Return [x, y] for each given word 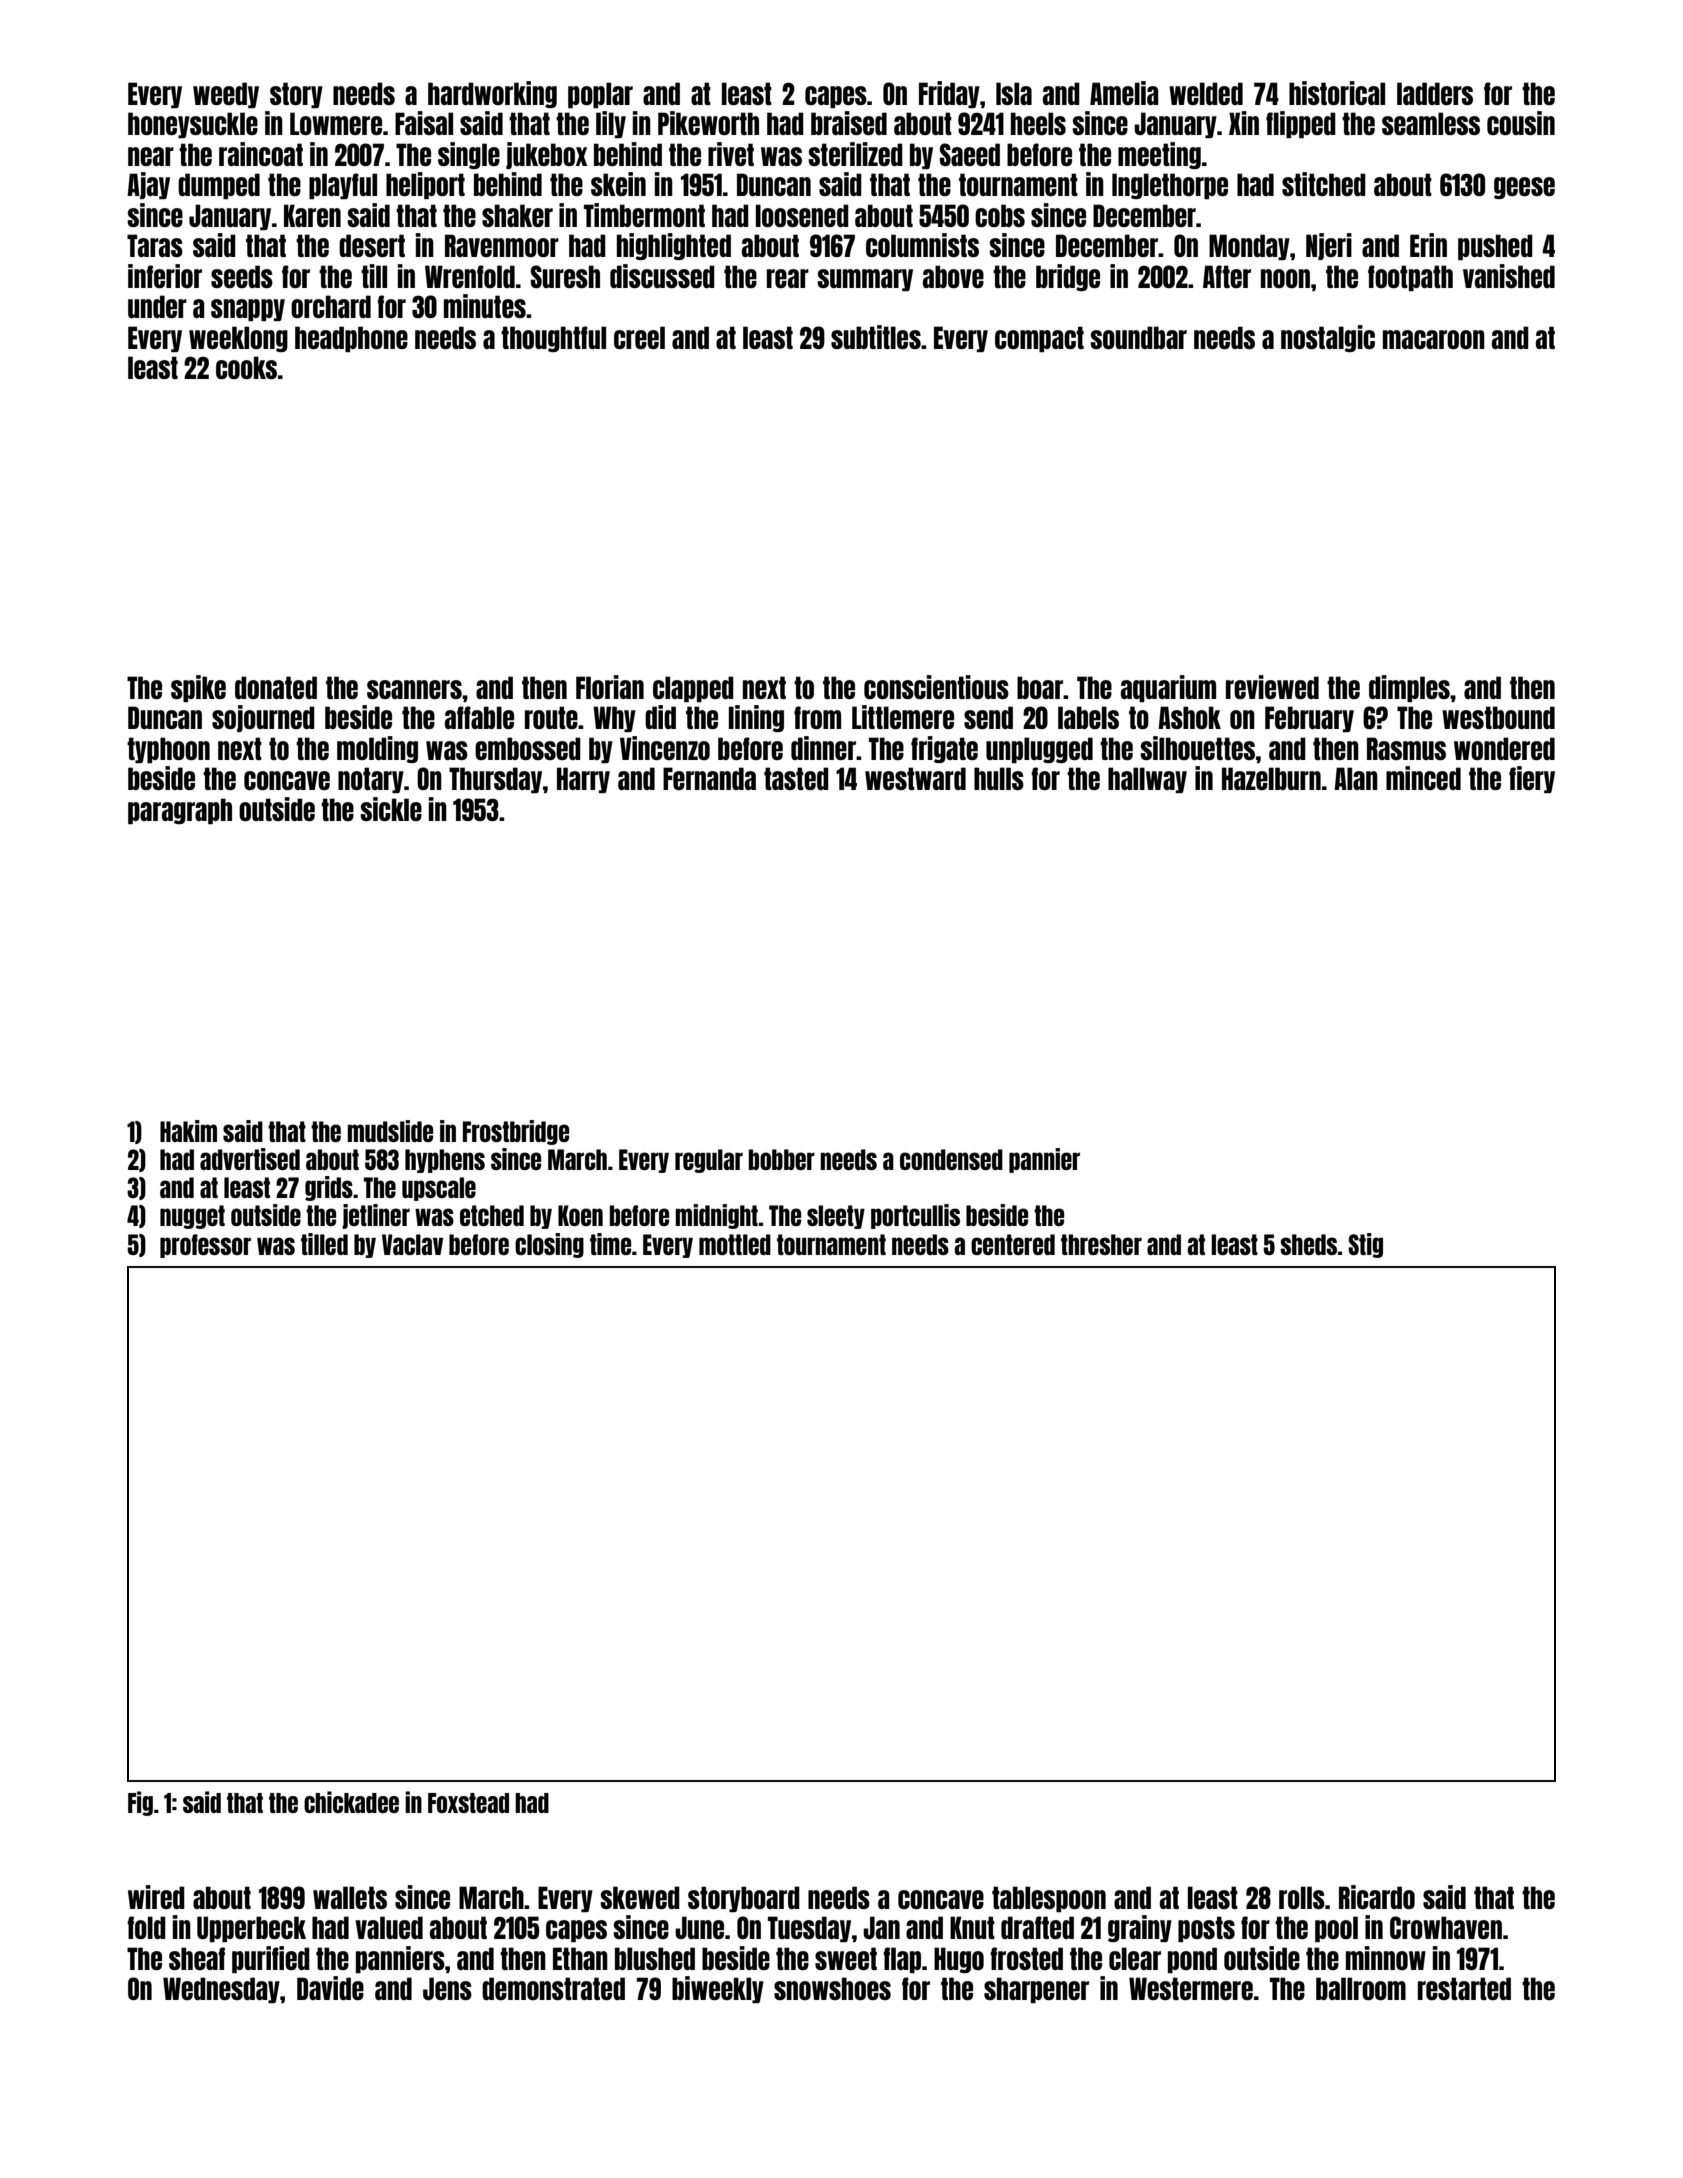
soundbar [1138, 337]
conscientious [936, 687]
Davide [330, 1988]
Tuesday [809, 1929]
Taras [155, 245]
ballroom [1361, 1988]
